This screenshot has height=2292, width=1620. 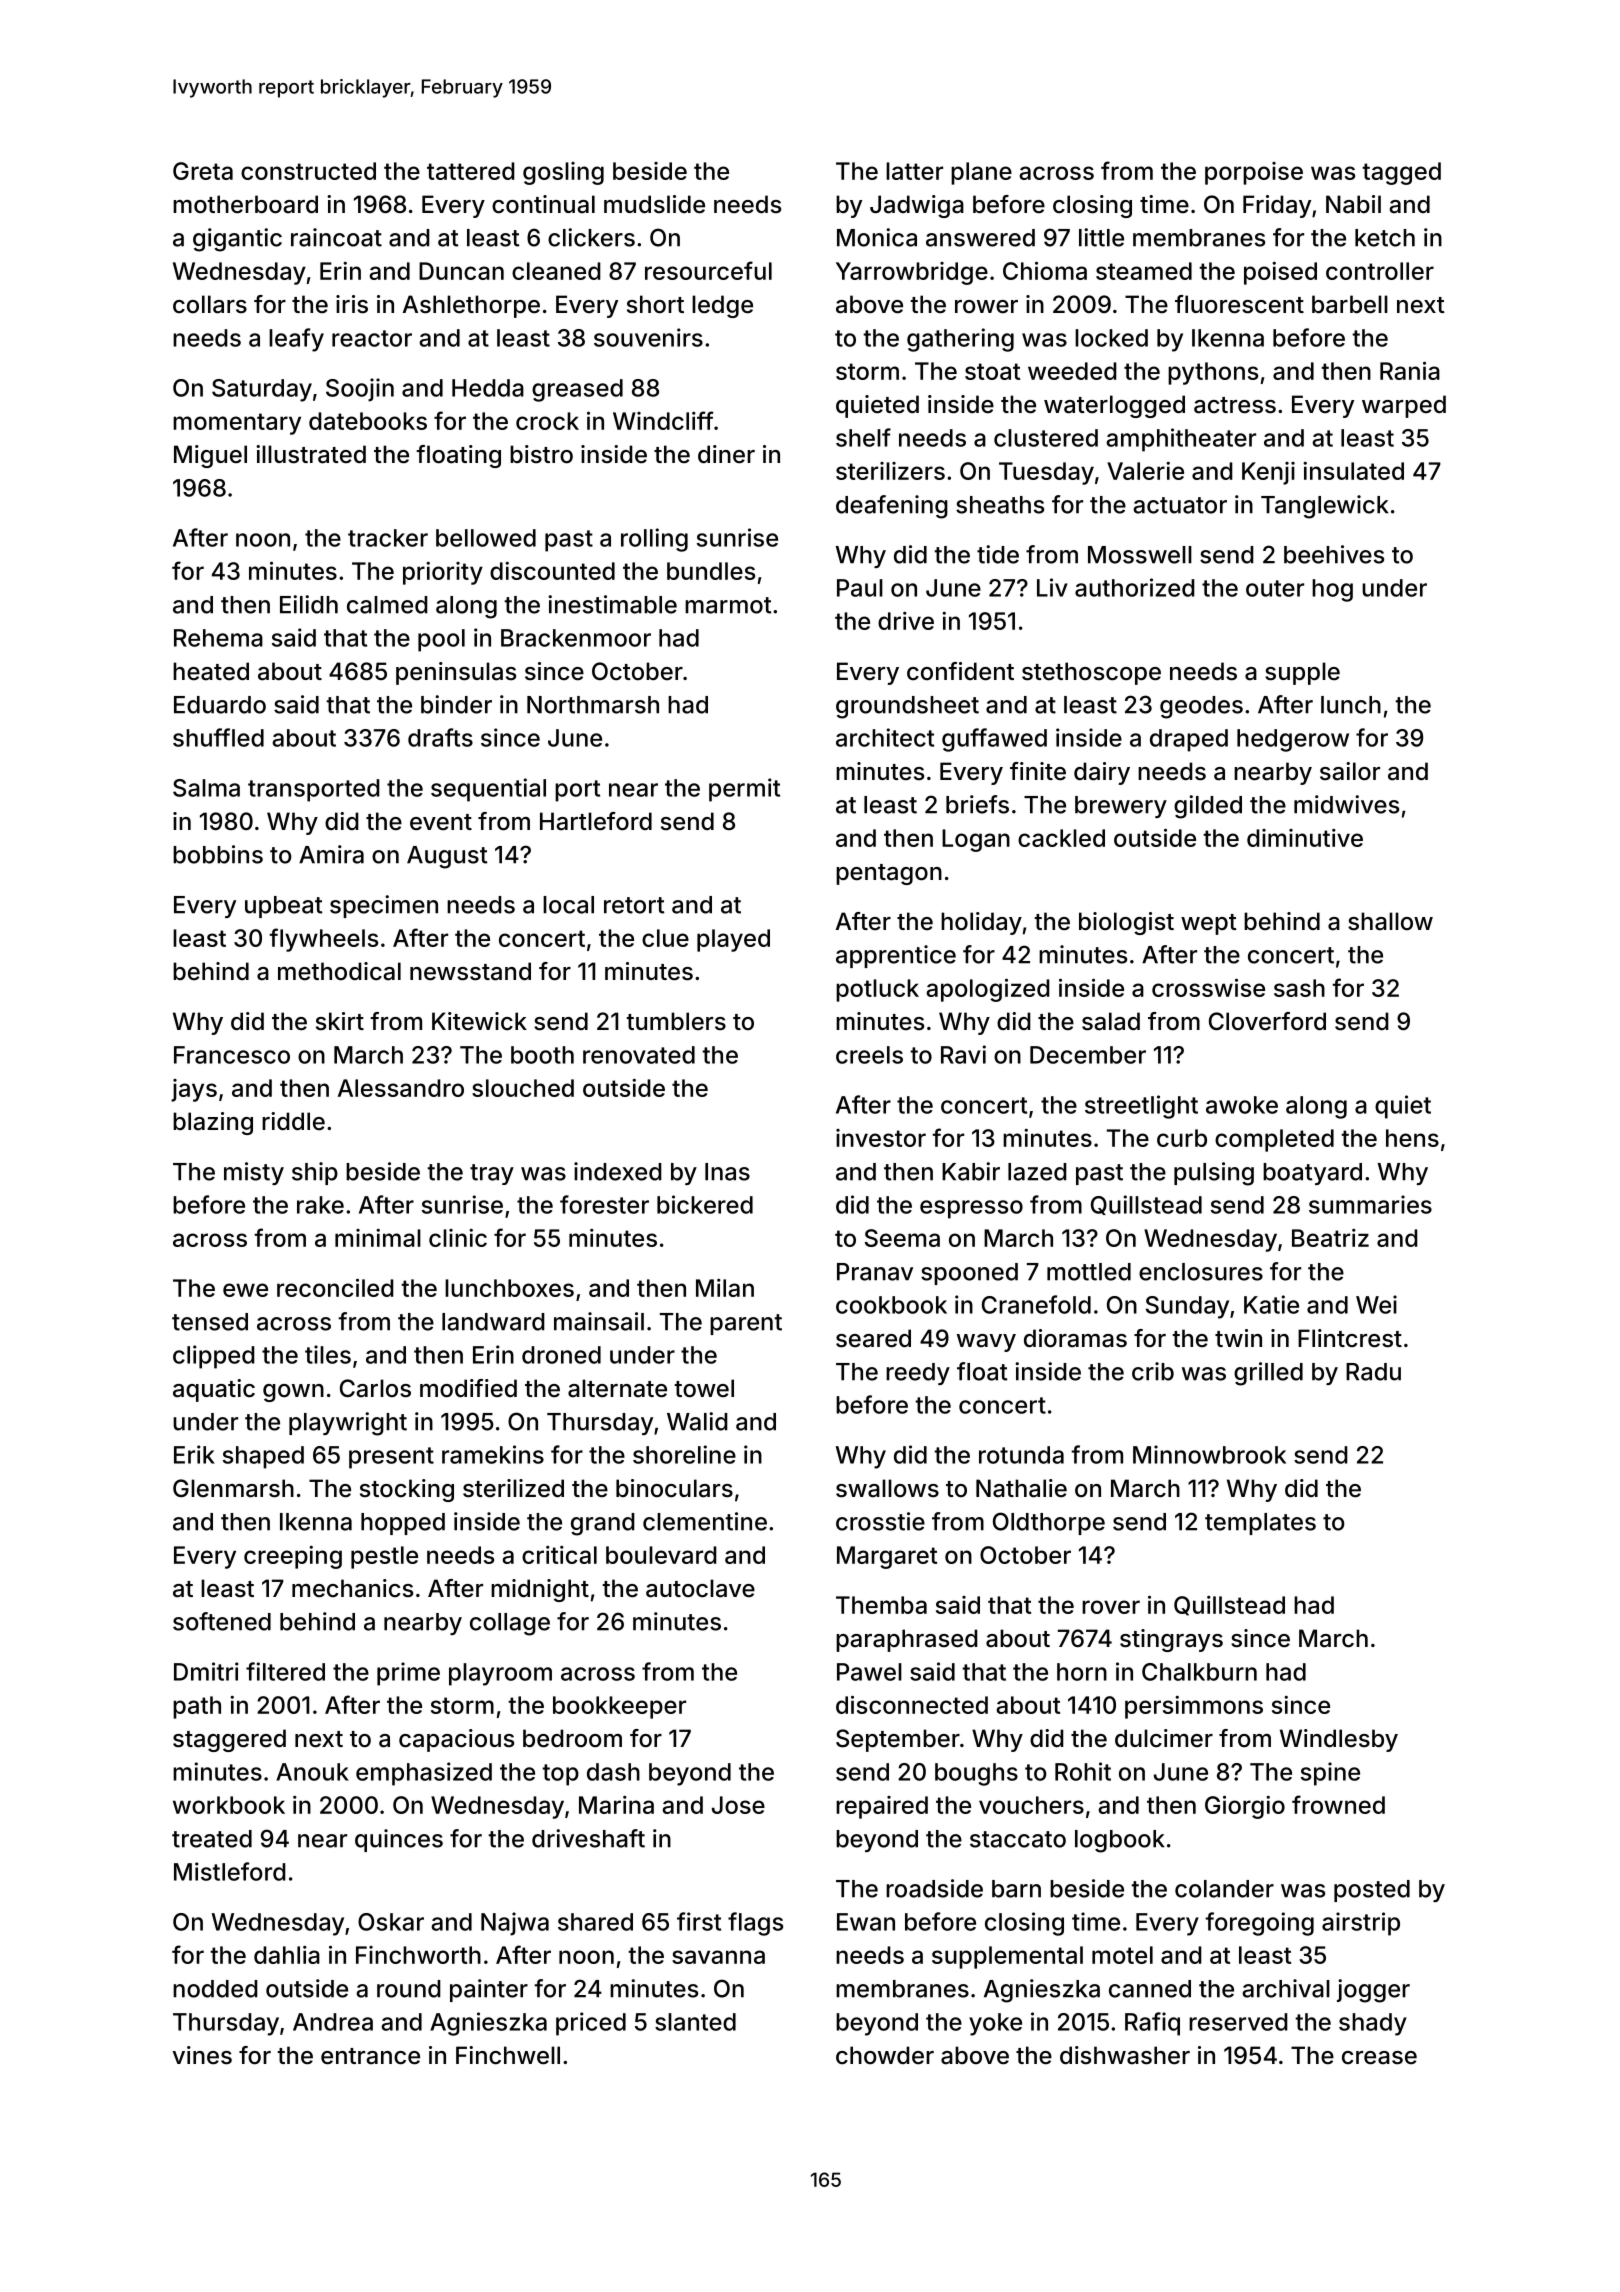 What do you see at coordinates (976, 1774) in the screenshot?
I see `boughs` at bounding box center [976, 1774].
